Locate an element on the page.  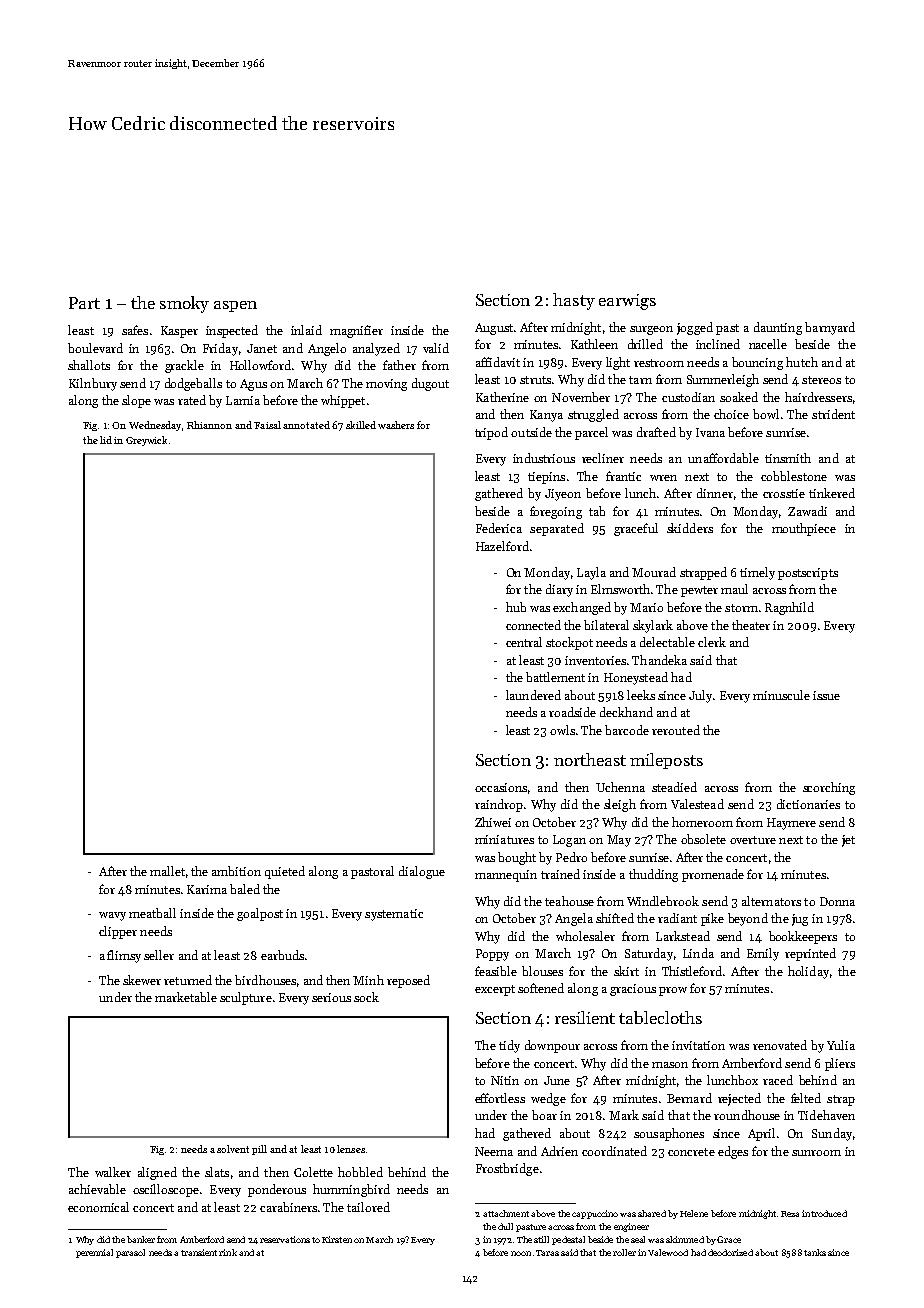
noon is located at coordinates (521, 1253).
